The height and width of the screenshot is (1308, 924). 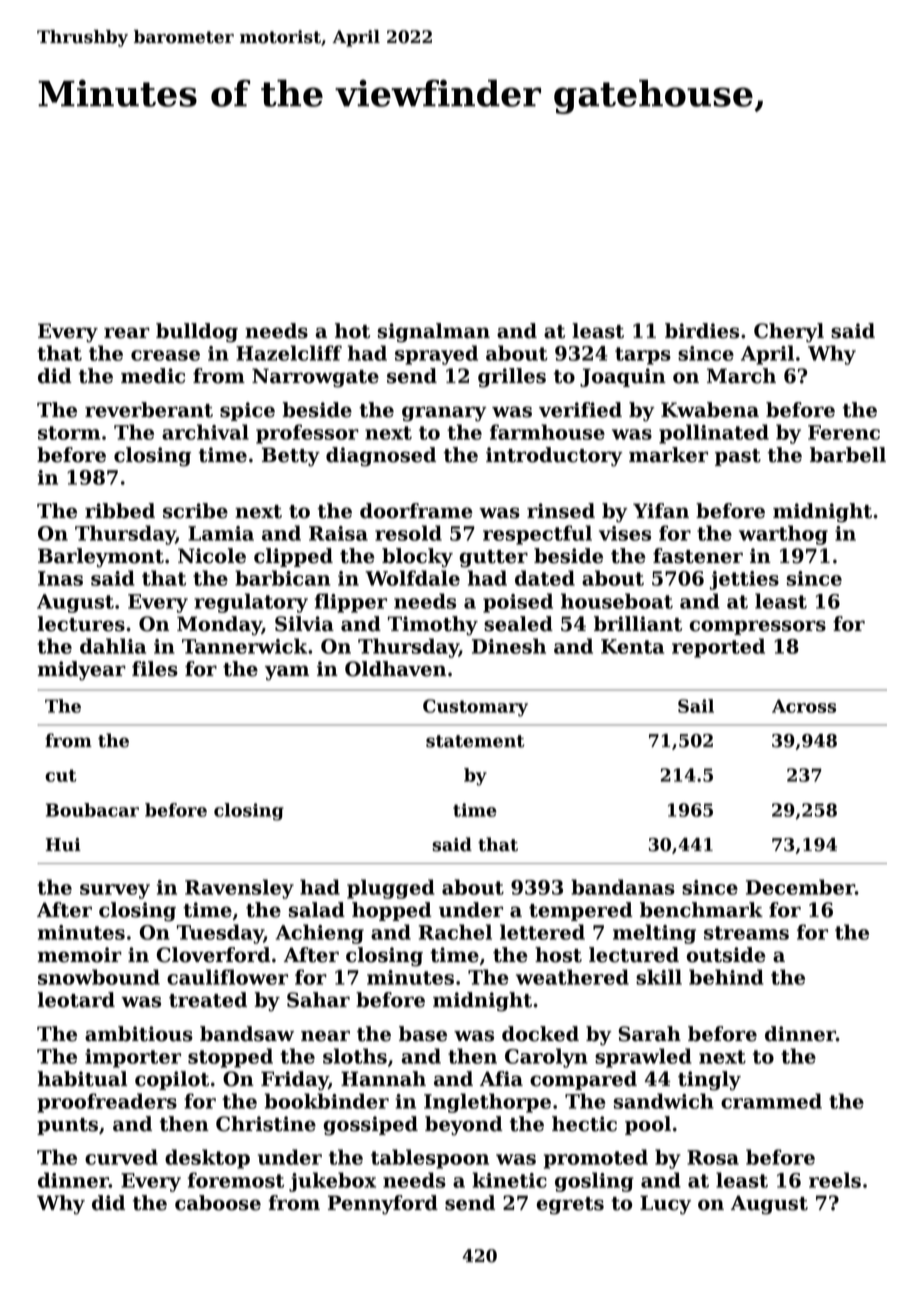 I want to click on stopped, so click(x=230, y=1058).
